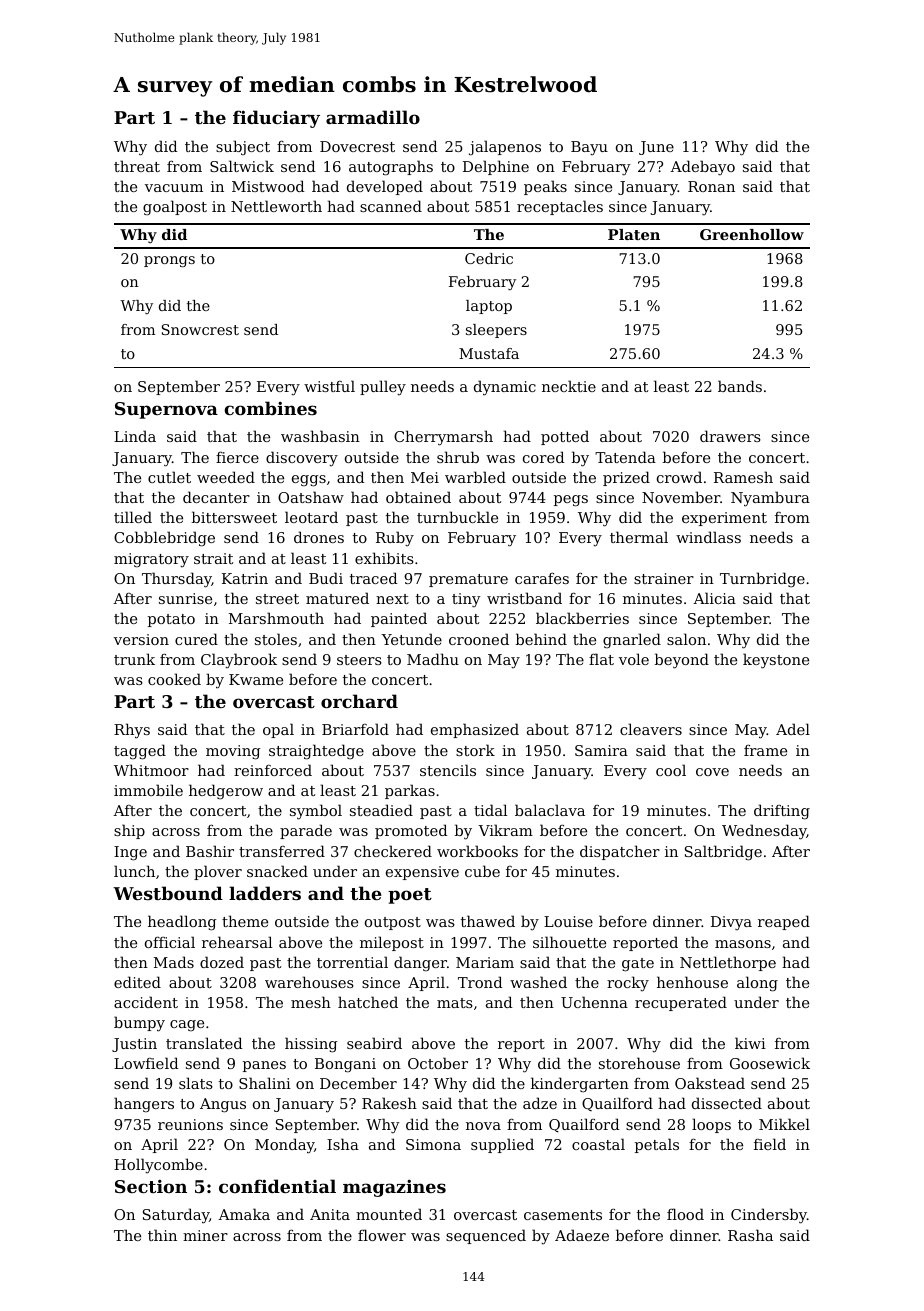 This image has width=924, height=1311. Describe the element at coordinates (776, 661) in the image. I see `keystone` at that location.
